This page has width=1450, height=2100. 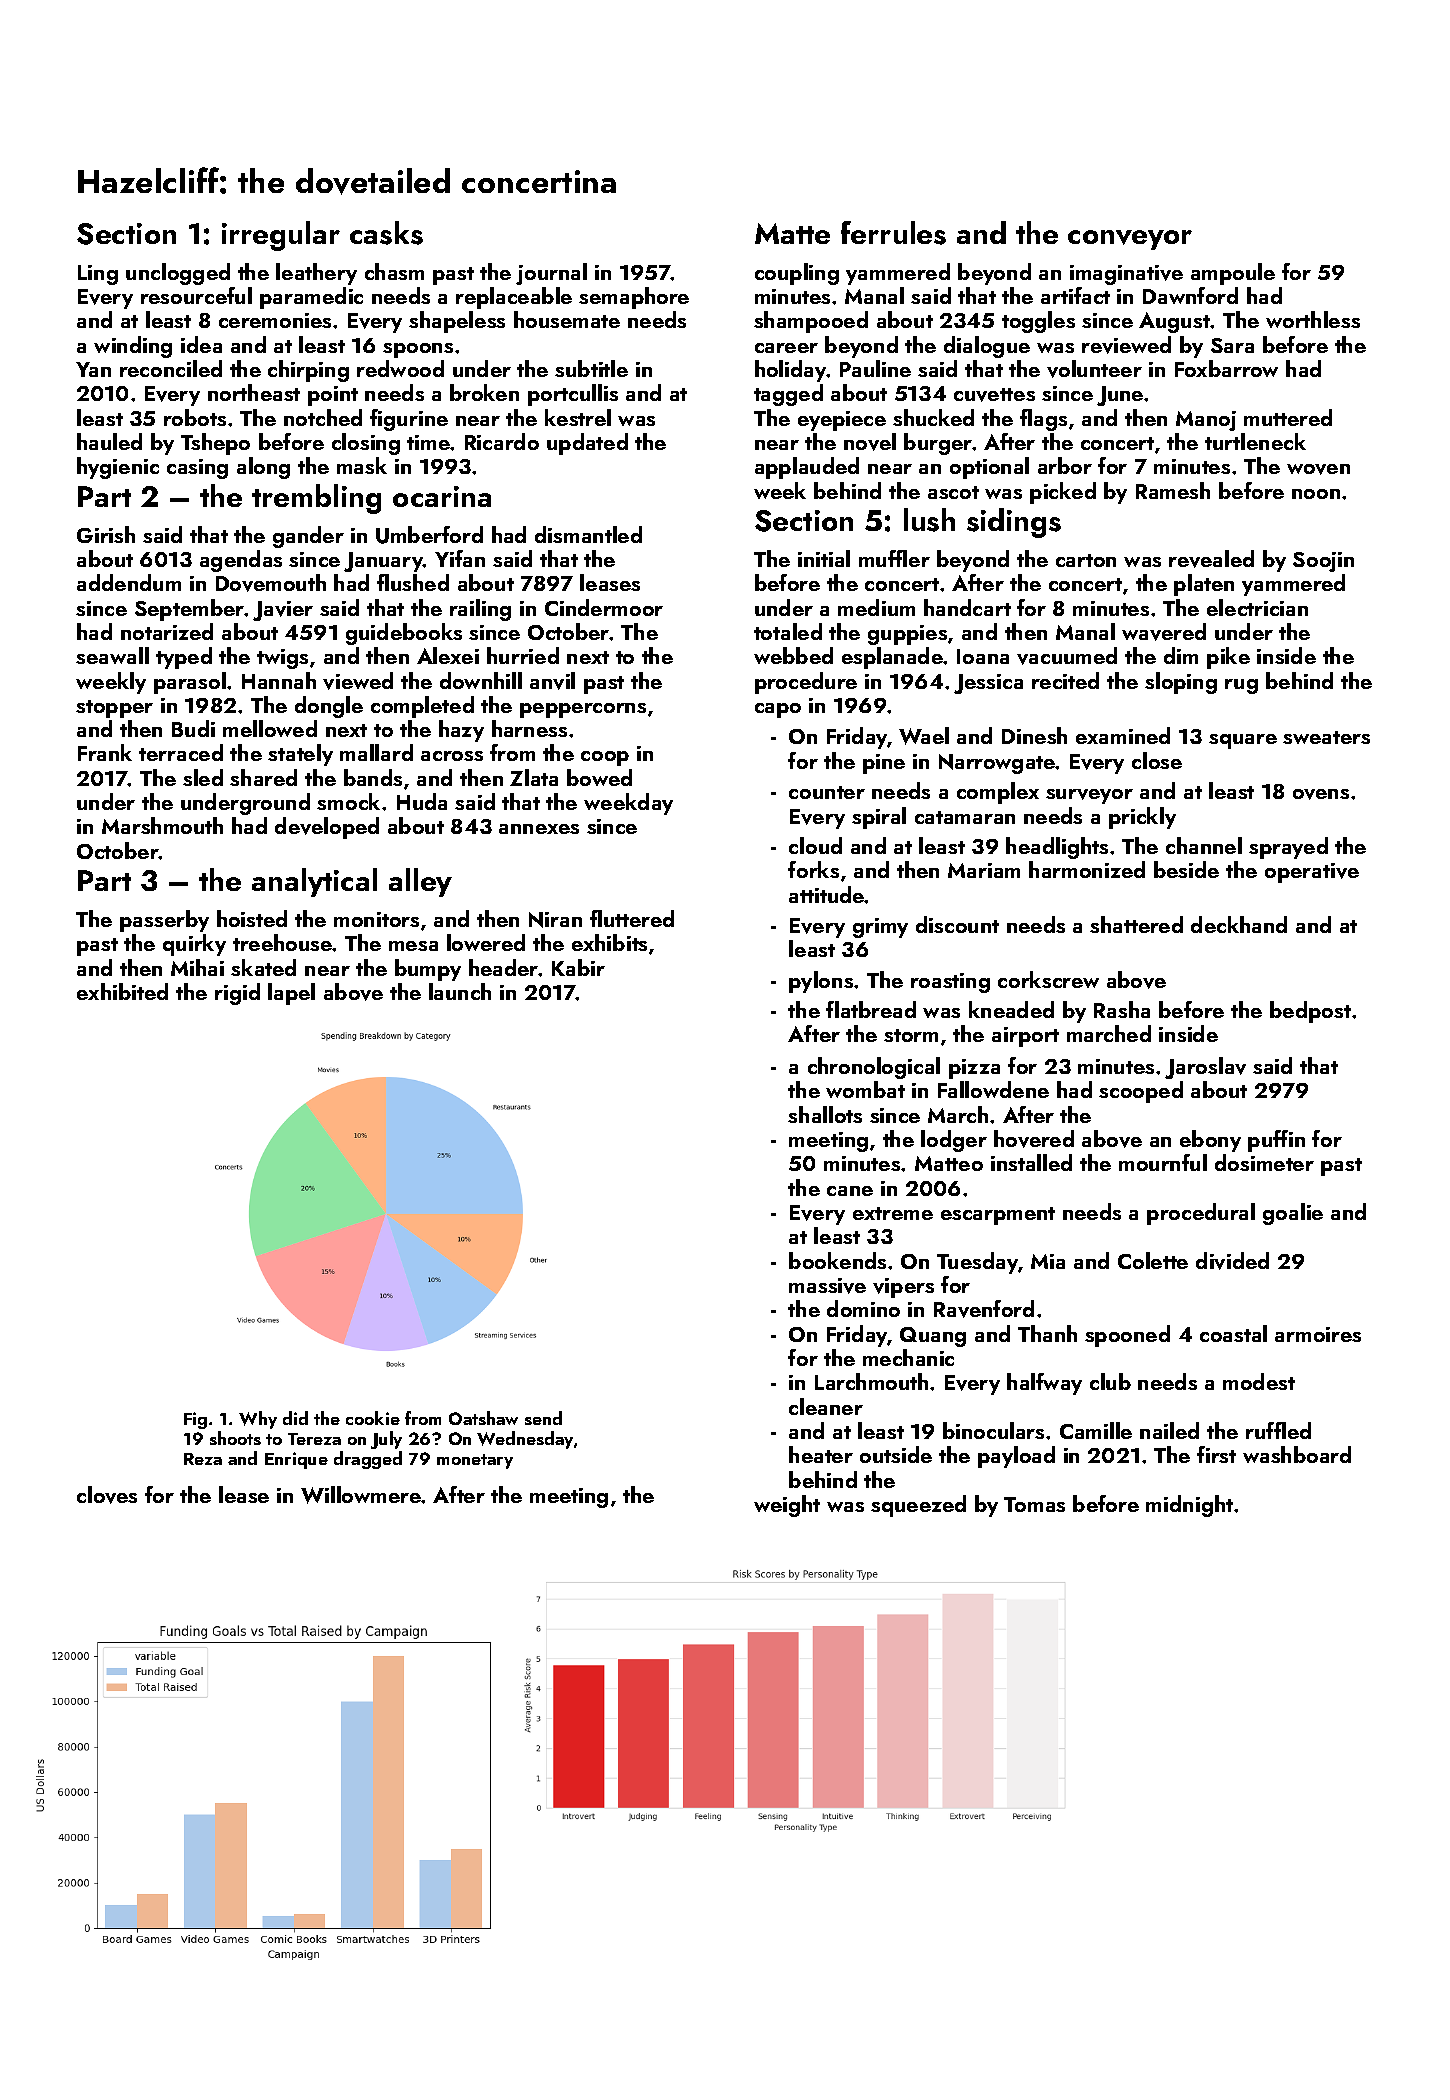 What do you see at coordinates (551, 274) in the page?
I see `journal` at bounding box center [551, 274].
